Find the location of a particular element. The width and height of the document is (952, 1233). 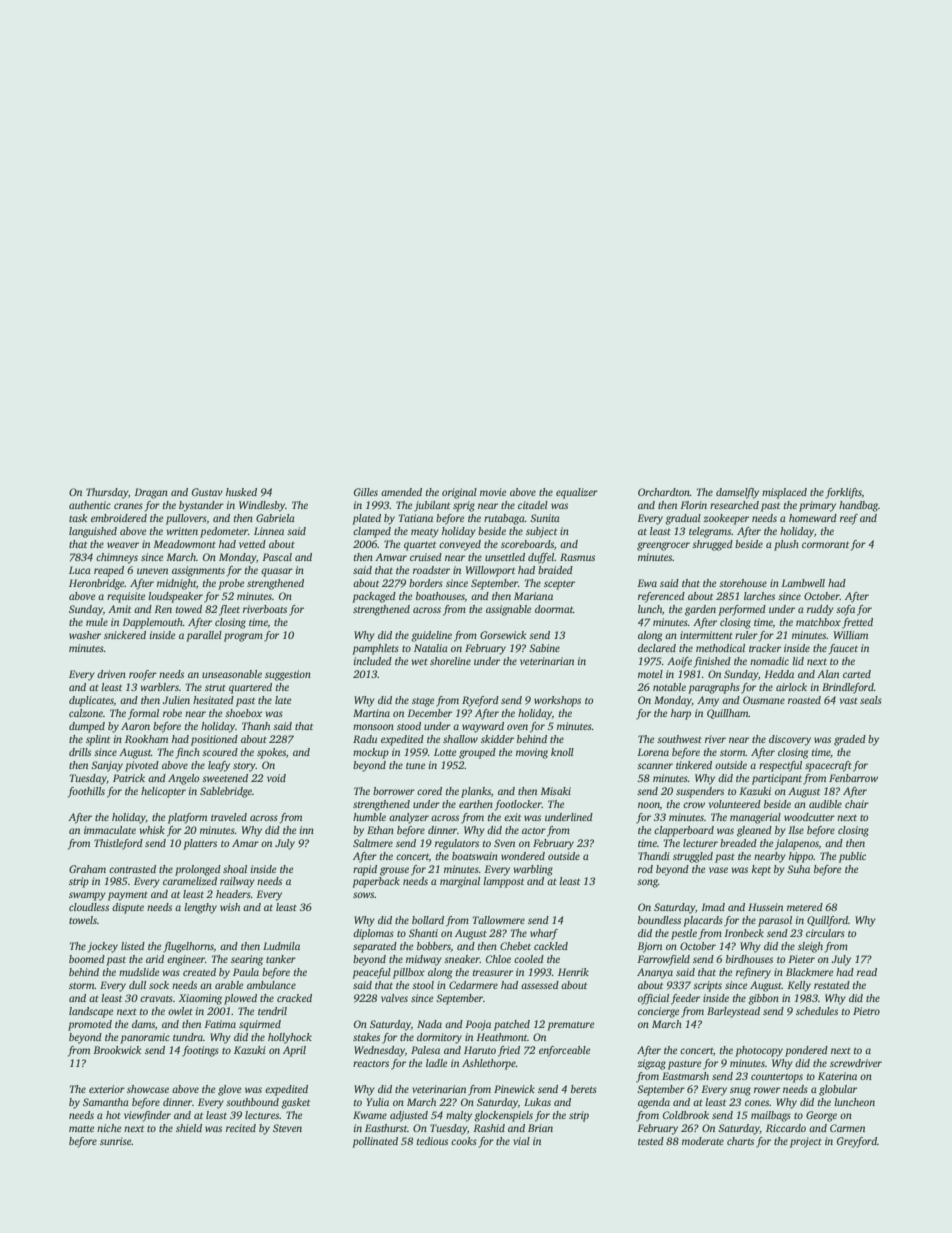

Ludmila is located at coordinates (281, 946).
